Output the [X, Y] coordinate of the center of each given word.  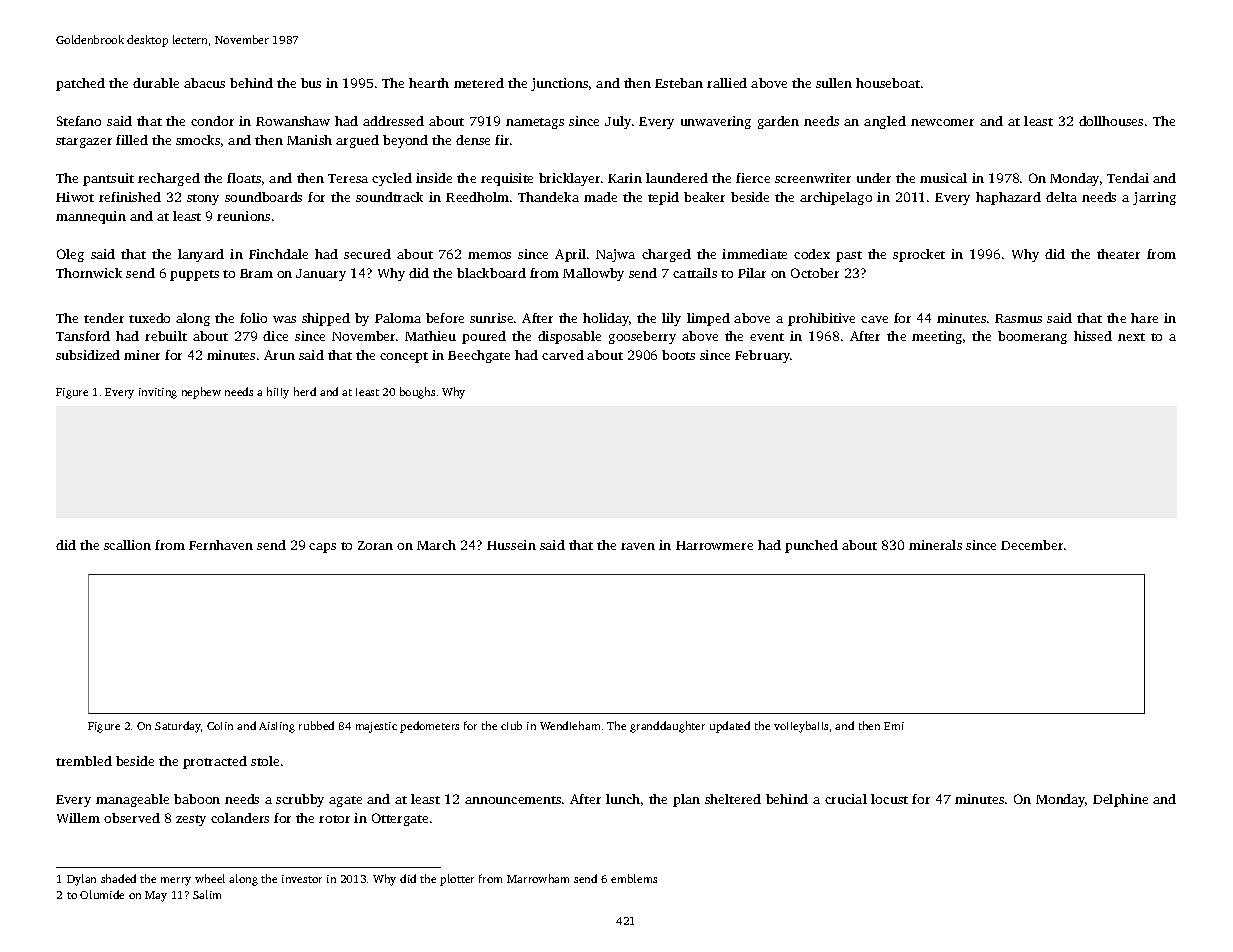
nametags [535, 123]
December [1032, 545]
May [156, 896]
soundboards [263, 197]
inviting [158, 393]
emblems [634, 878]
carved [563, 355]
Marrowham [538, 878]
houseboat [888, 83]
